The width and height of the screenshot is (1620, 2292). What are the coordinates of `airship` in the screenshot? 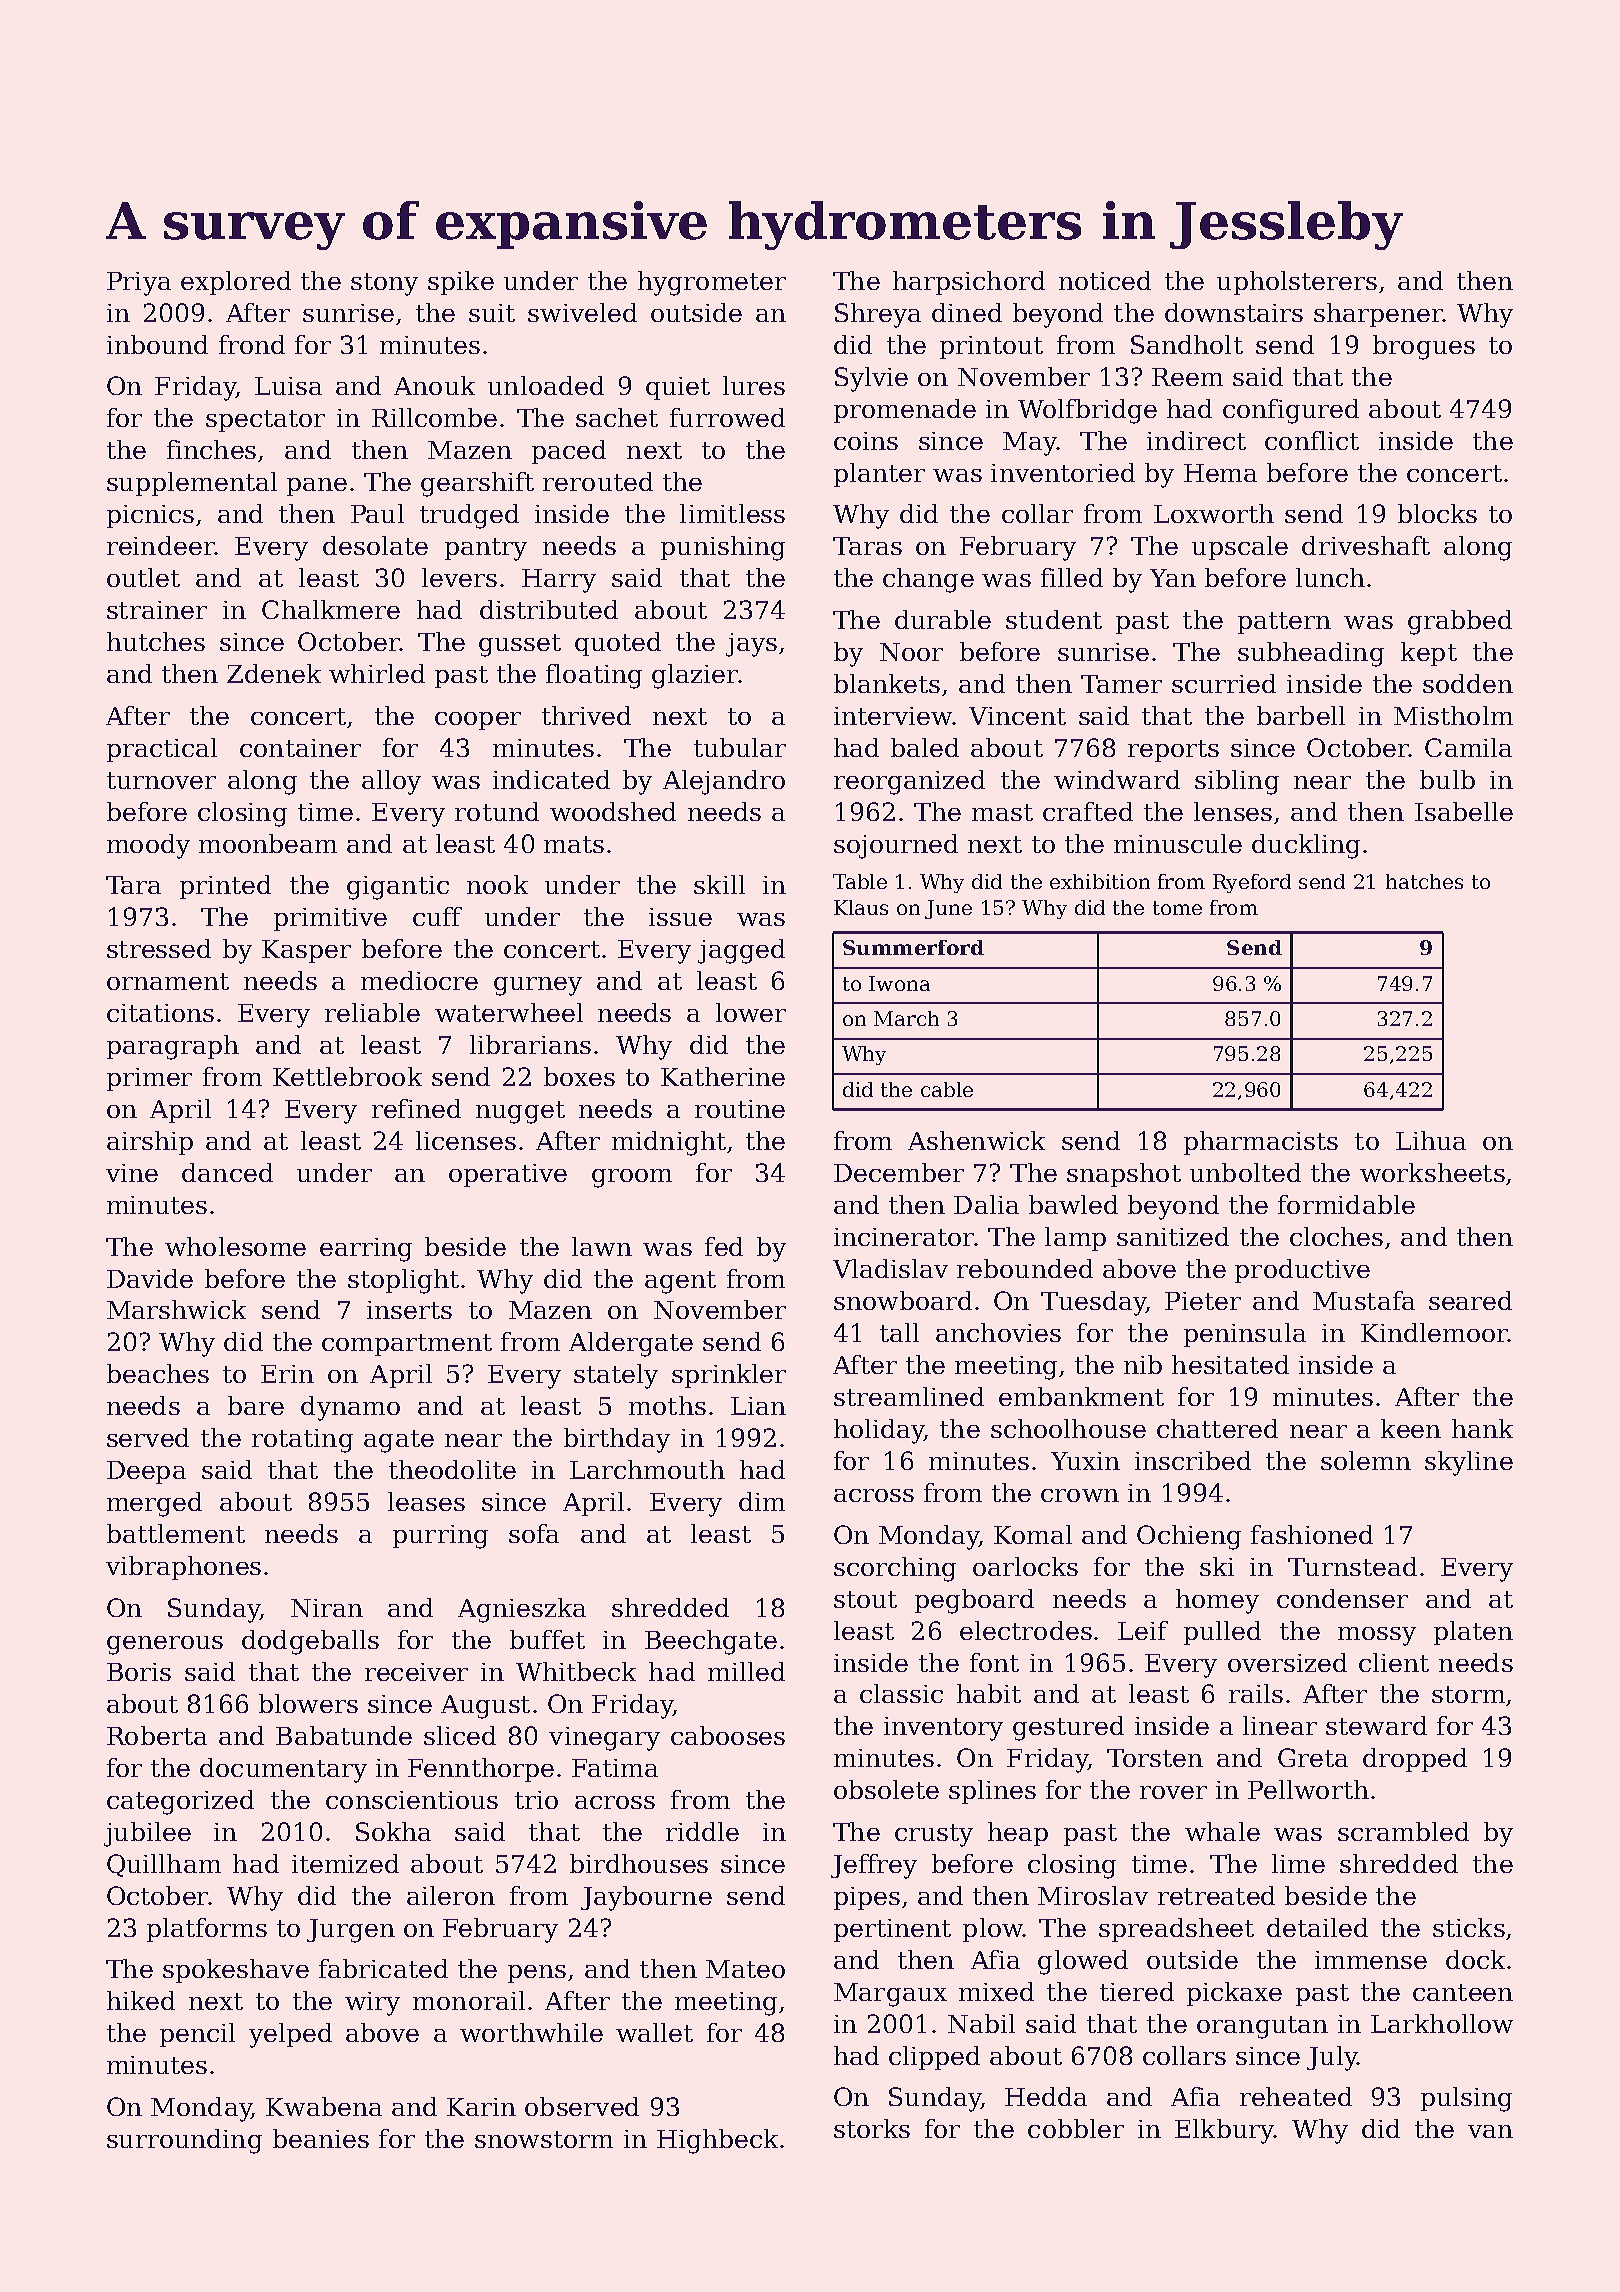 It's located at (150, 1143).
